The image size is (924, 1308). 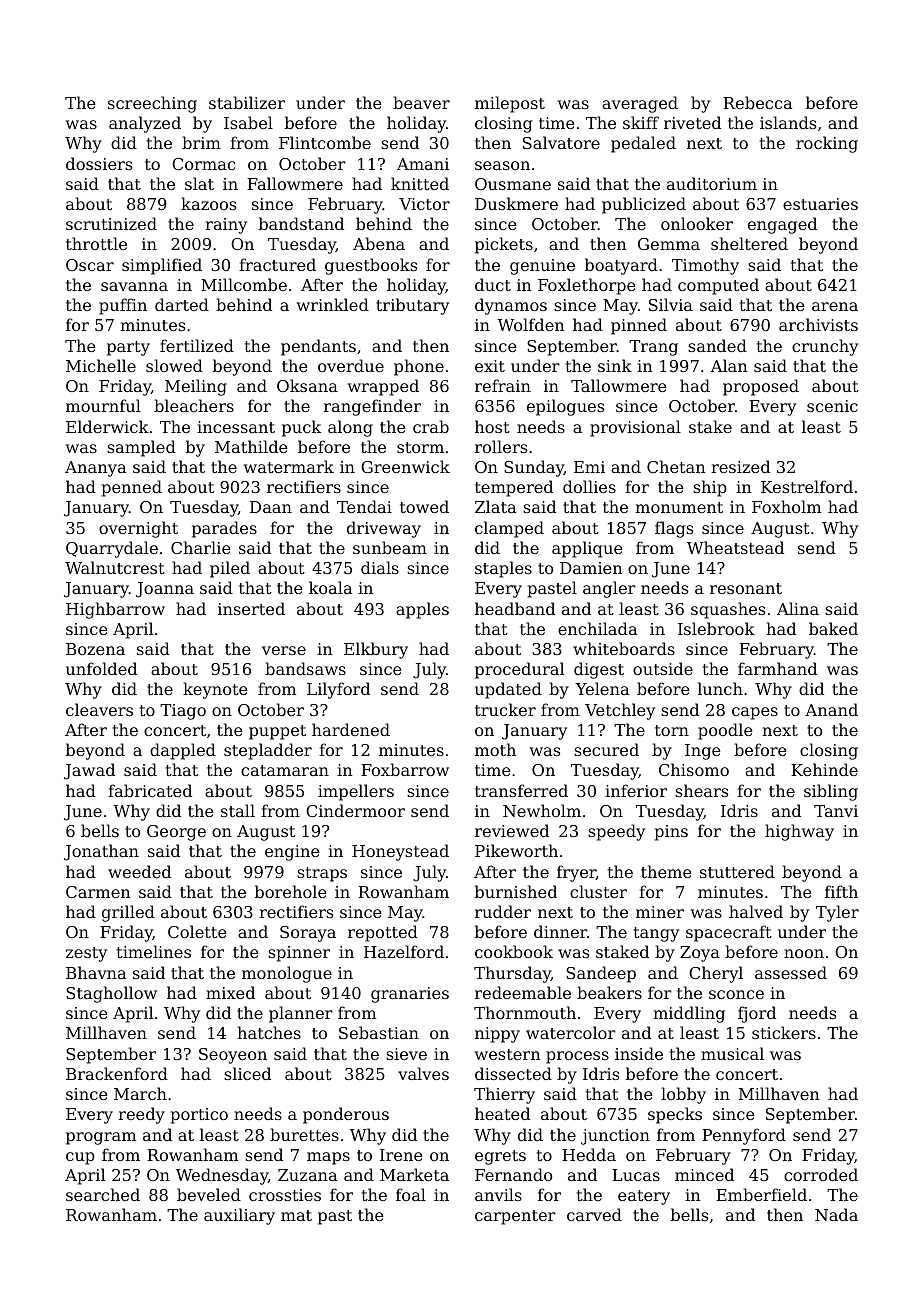 What do you see at coordinates (669, 244) in the image?
I see `Gemma` at bounding box center [669, 244].
